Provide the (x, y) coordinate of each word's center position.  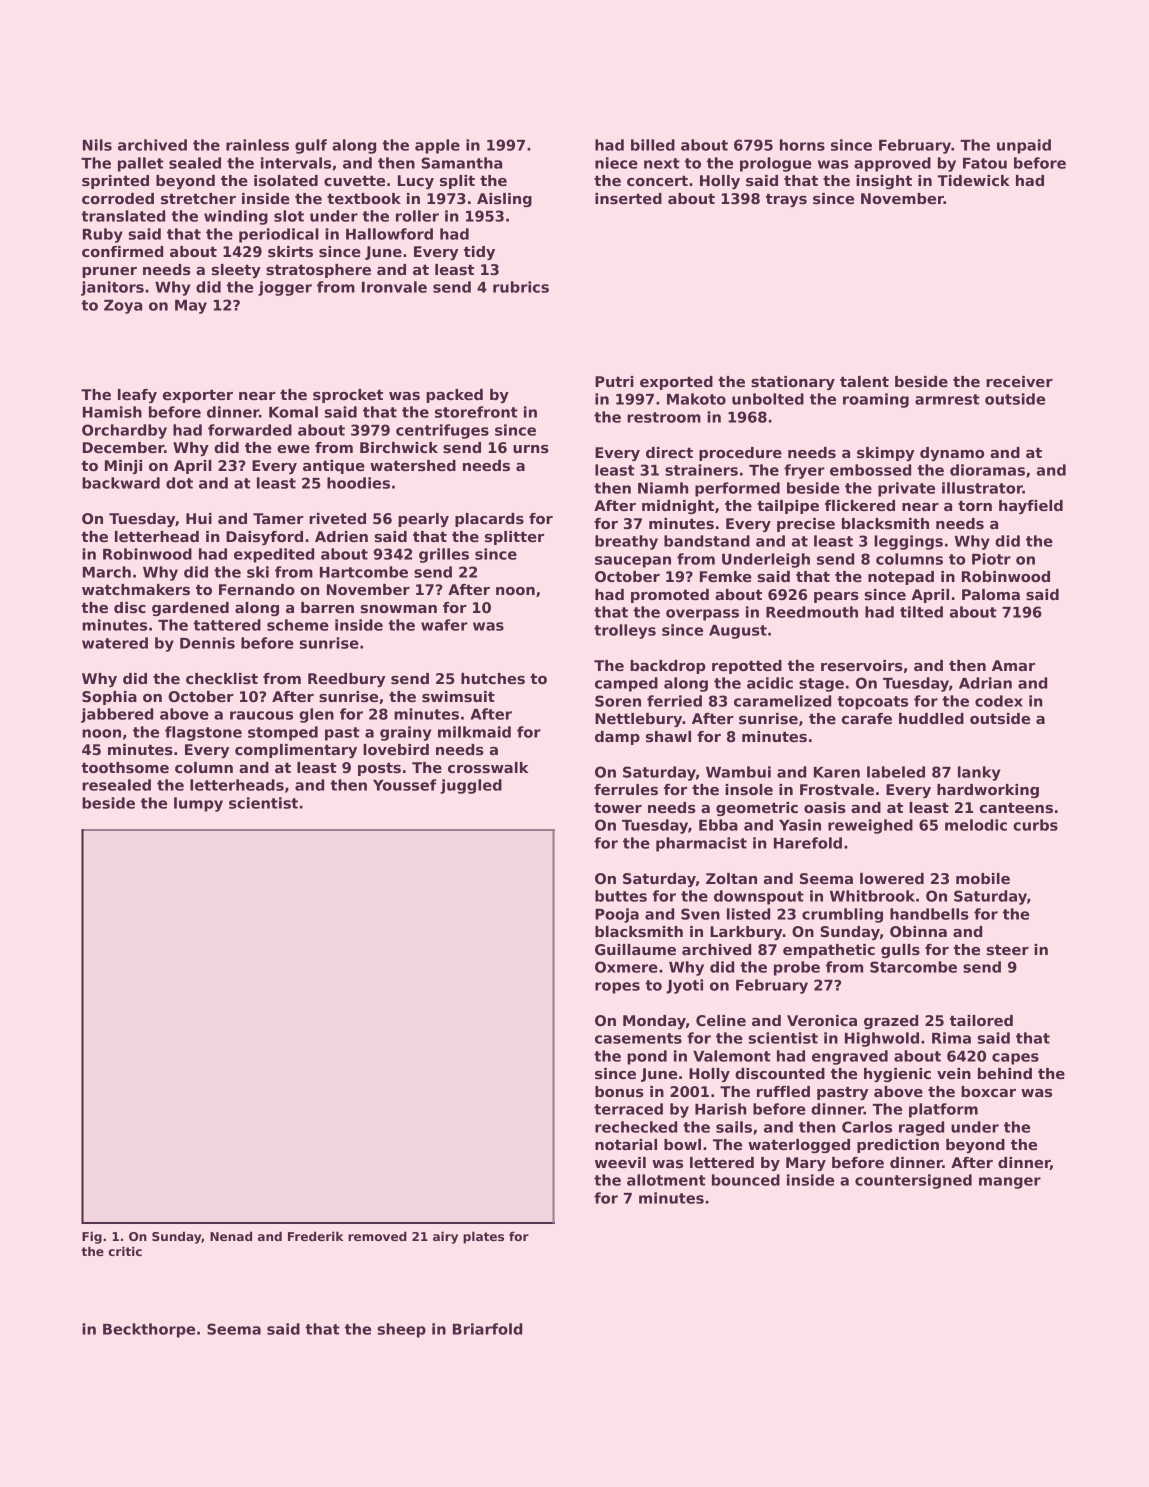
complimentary (296, 751)
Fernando (257, 589)
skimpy (885, 454)
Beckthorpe (149, 1330)
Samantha (461, 163)
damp (617, 738)
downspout (759, 897)
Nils (97, 145)
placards (489, 520)
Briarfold (487, 1329)
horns (802, 145)
